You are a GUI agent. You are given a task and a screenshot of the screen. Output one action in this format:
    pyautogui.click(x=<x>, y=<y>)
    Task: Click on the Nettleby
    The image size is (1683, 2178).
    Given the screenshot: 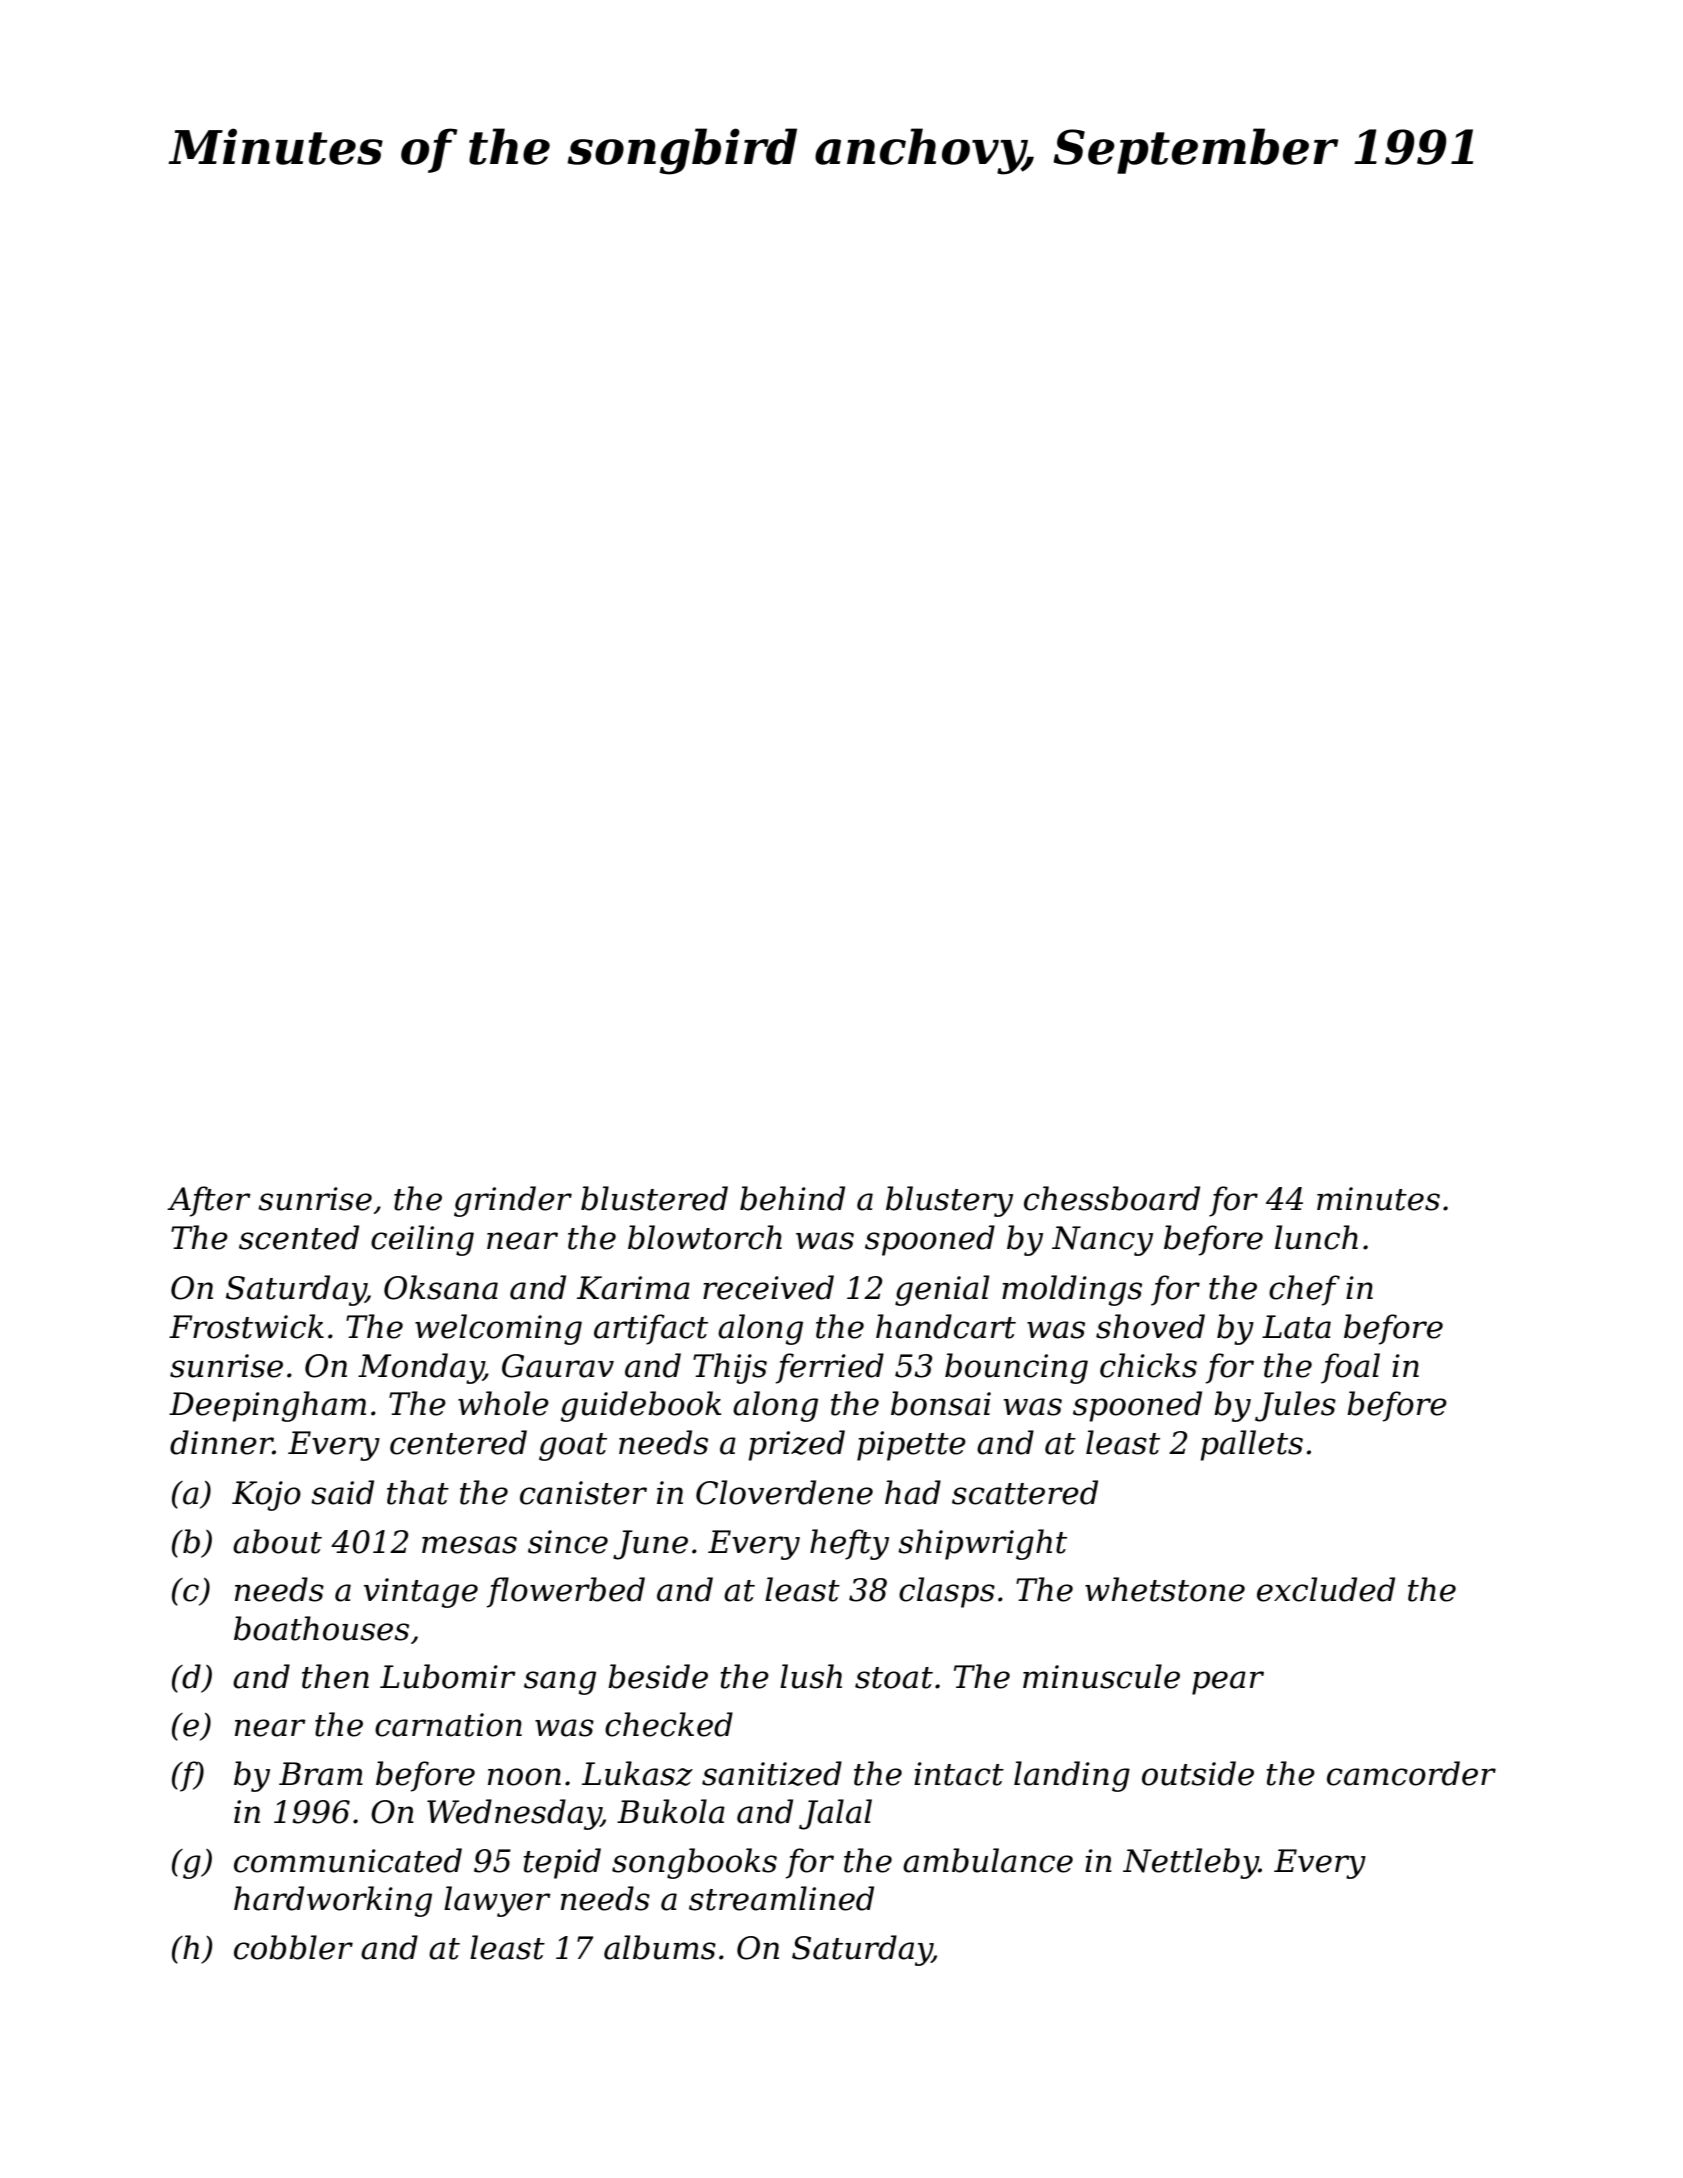 What is the action you would take?
    pyautogui.click(x=1191, y=1863)
